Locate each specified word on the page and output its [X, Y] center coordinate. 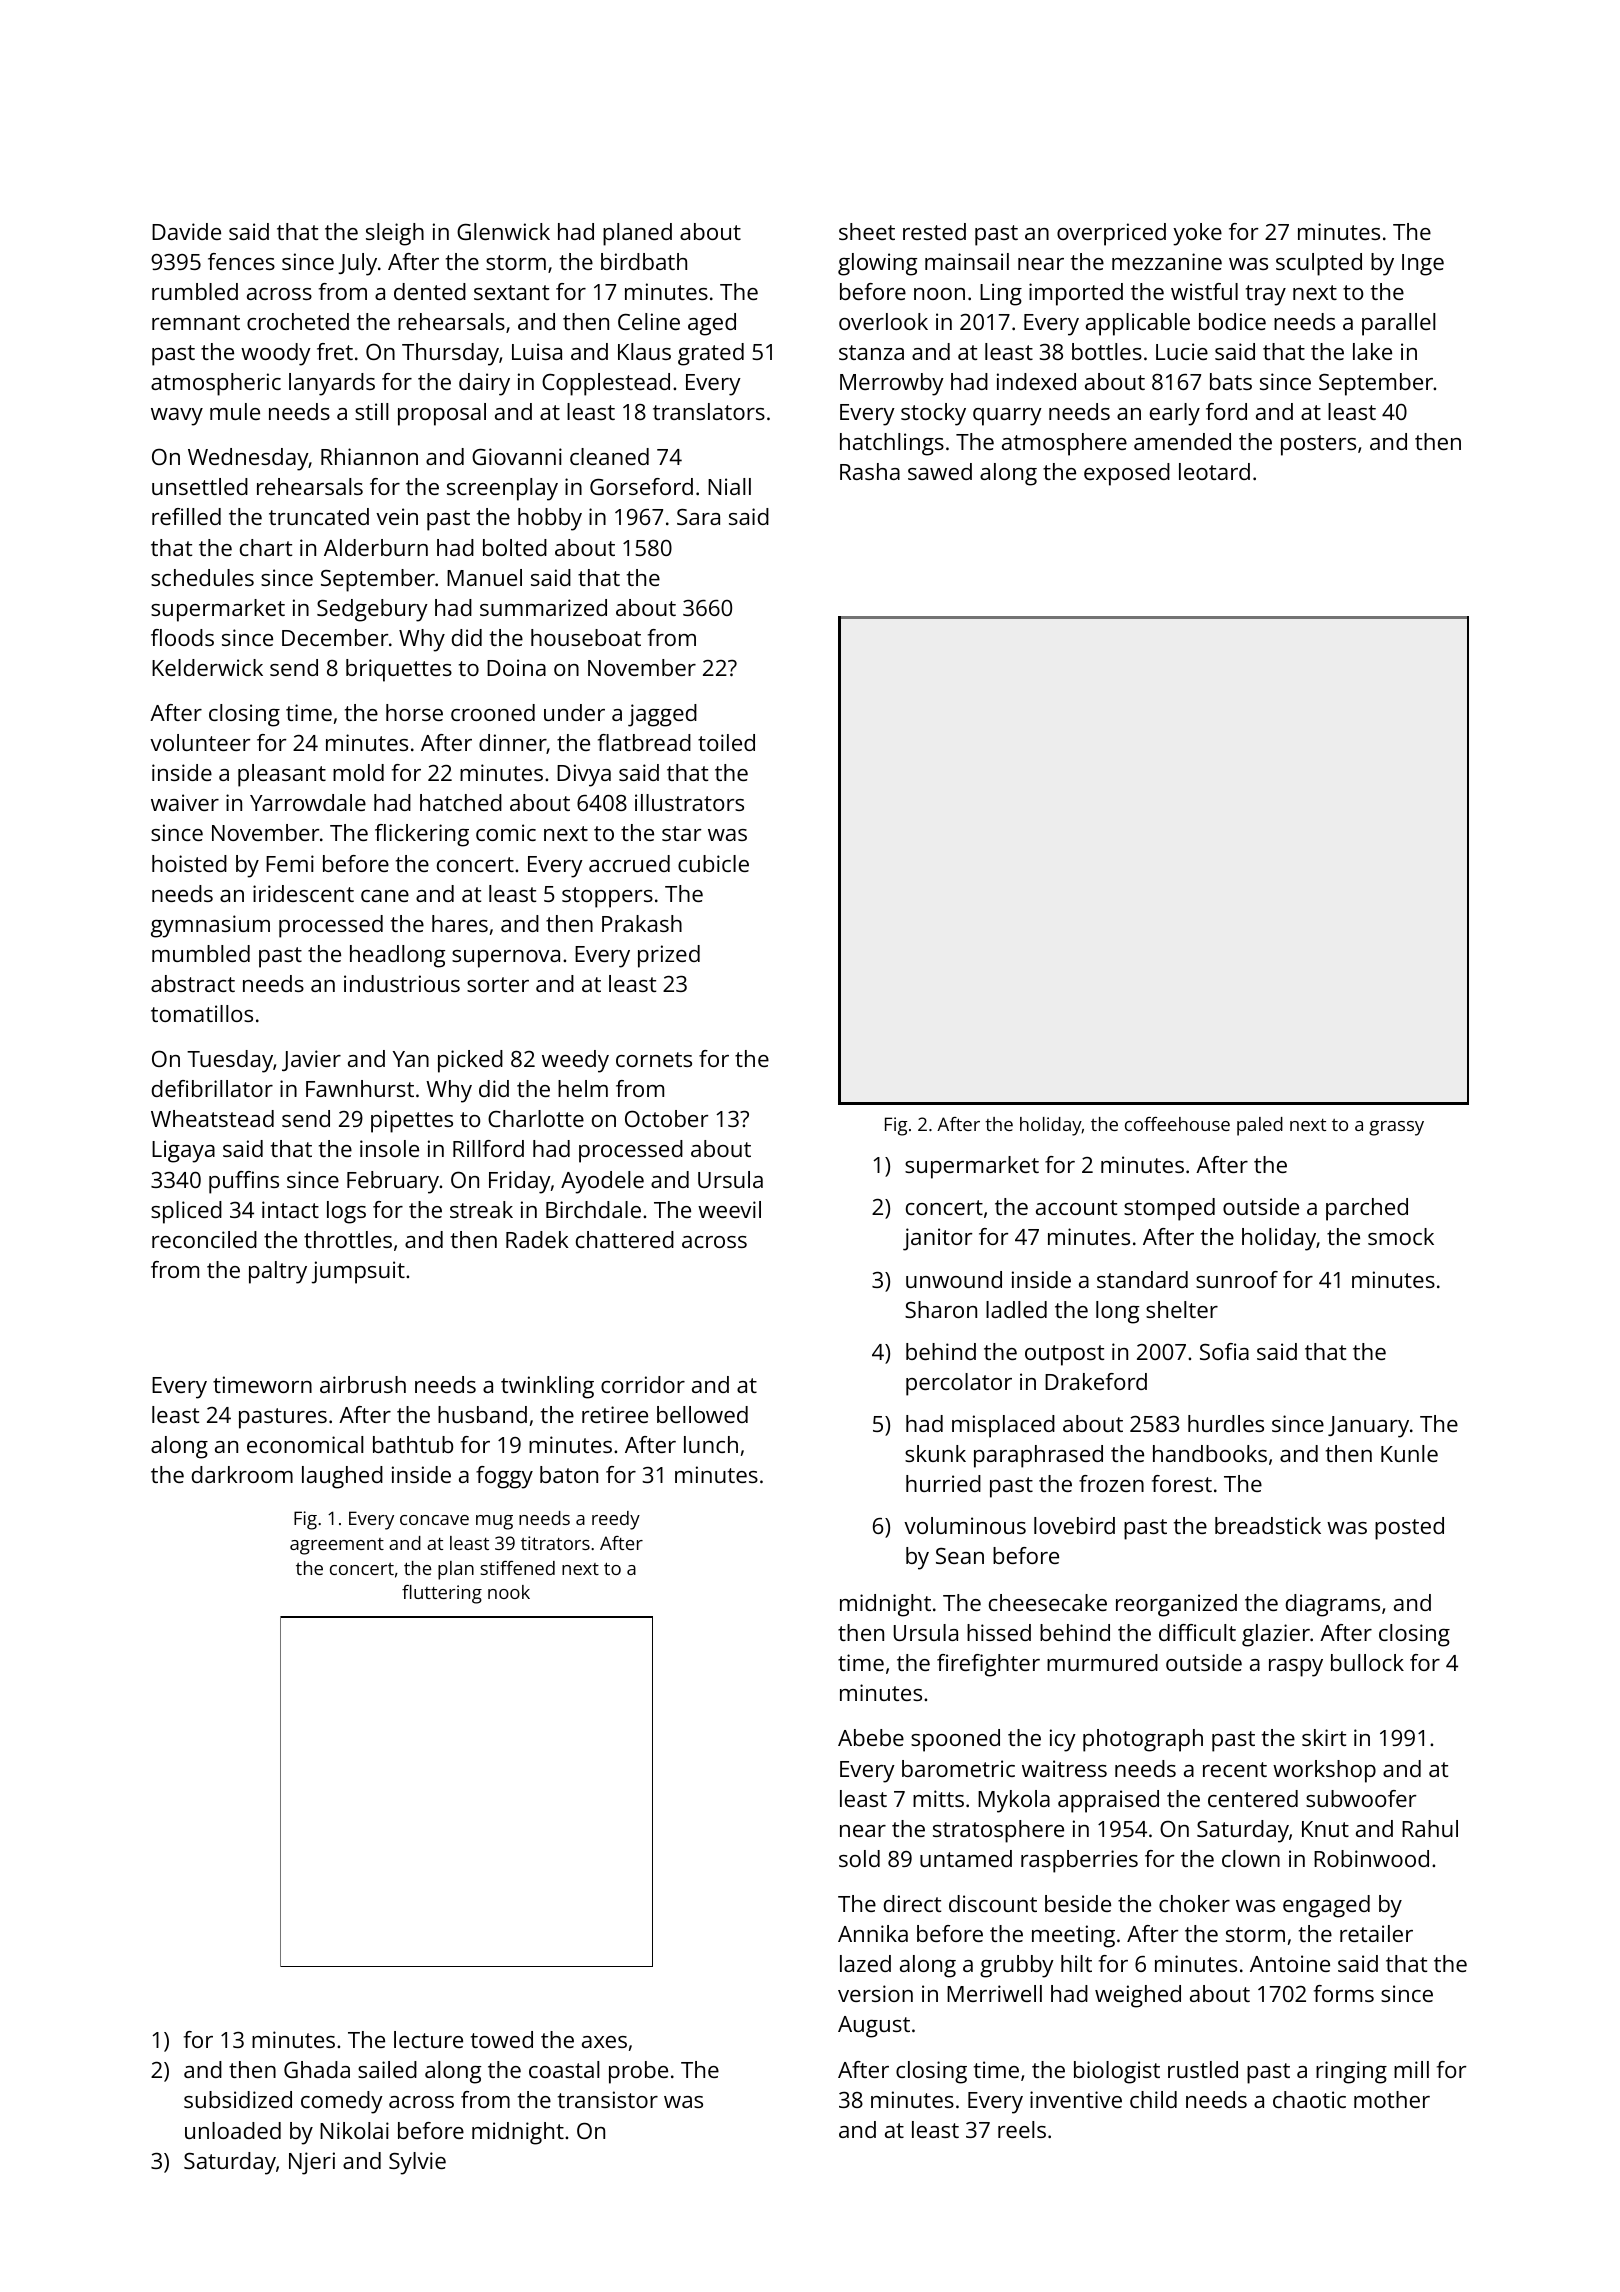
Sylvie [417, 2163]
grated [711, 354]
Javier [311, 1060]
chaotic [1309, 2099]
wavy [177, 417]
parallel [1399, 324]
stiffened [517, 1568]
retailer [1376, 1933]
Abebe [871, 1737]
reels [1022, 2129]
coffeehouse [1177, 1124]
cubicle [713, 863]
